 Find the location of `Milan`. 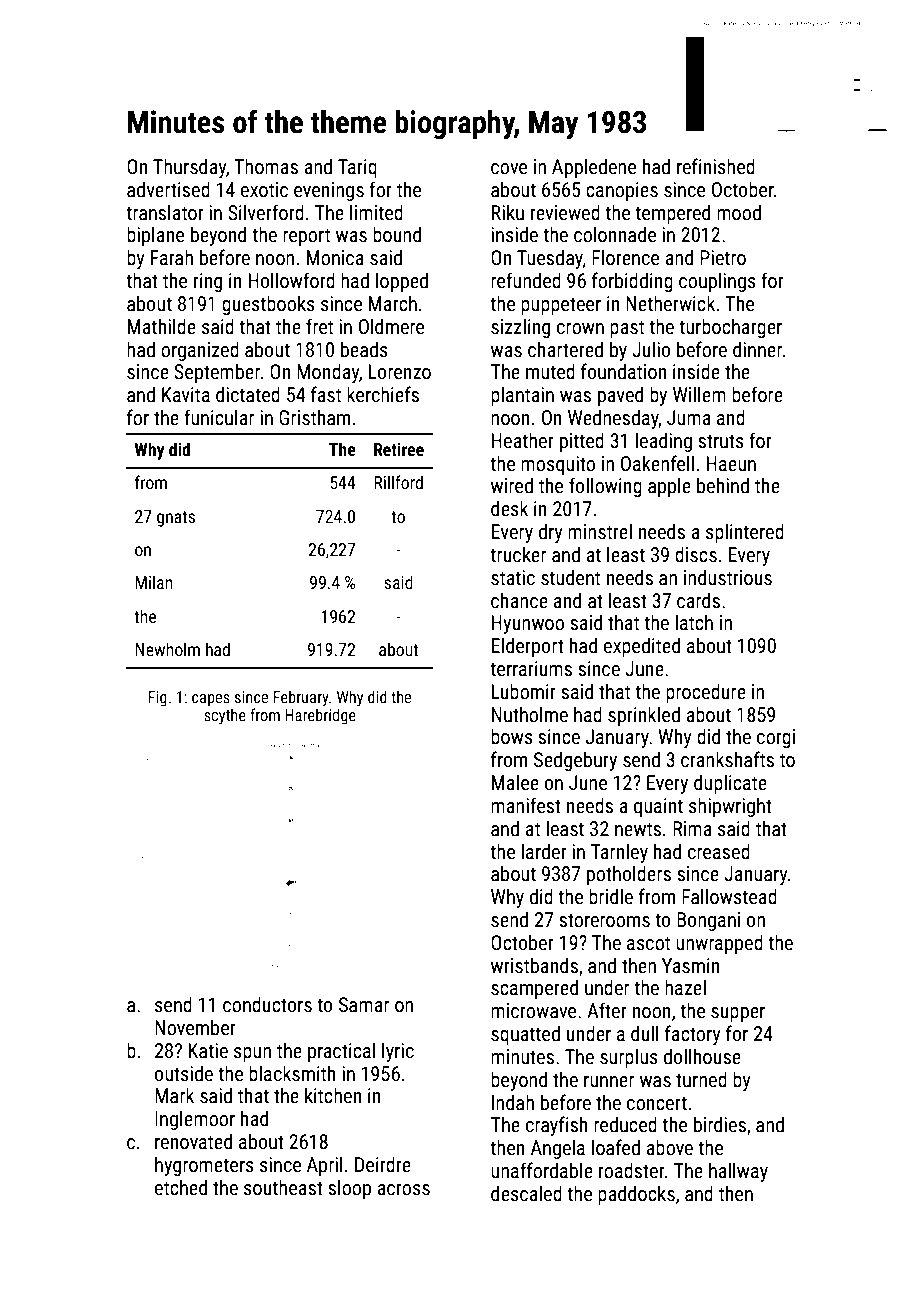

Milan is located at coordinates (154, 582).
